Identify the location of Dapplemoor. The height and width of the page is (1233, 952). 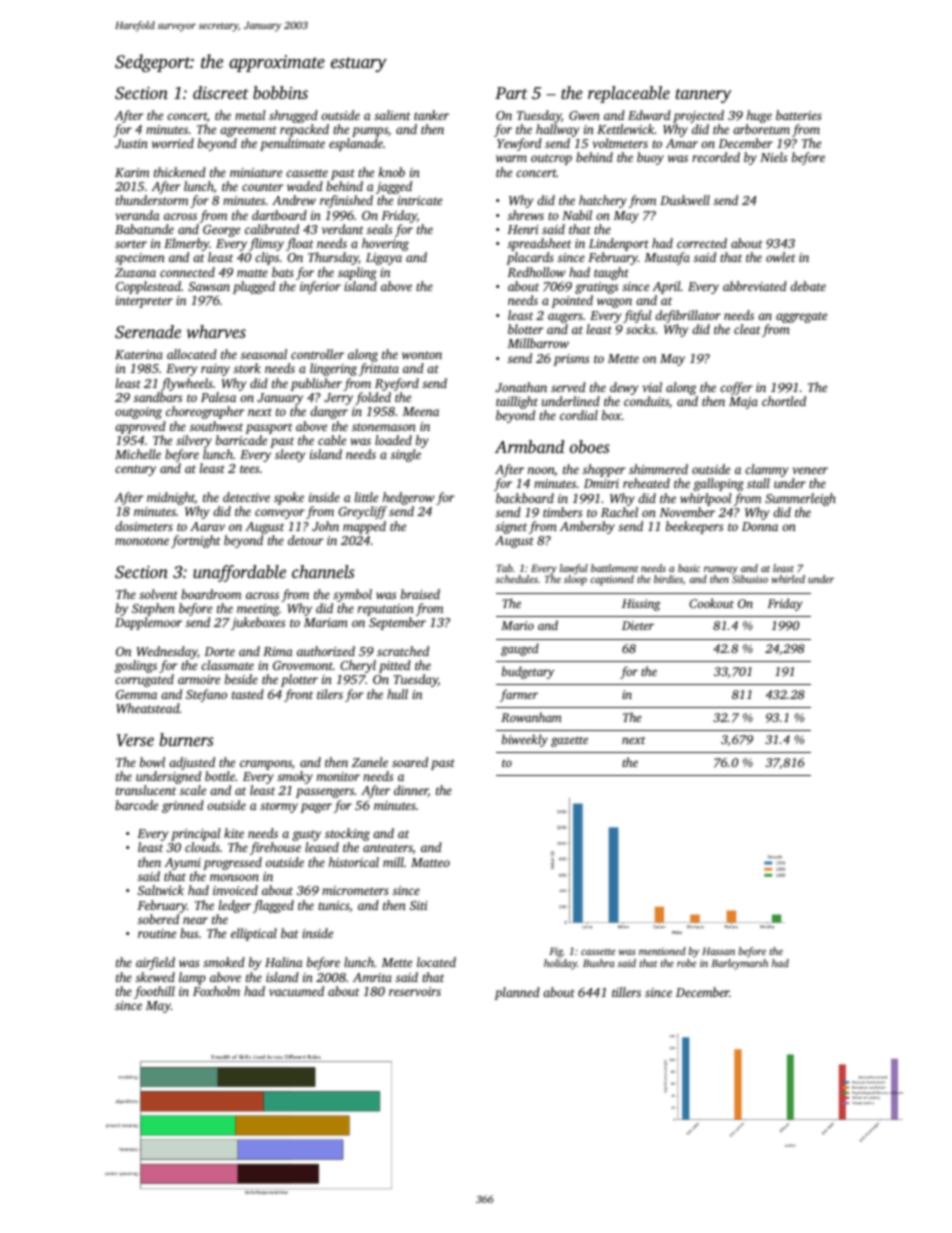
(148, 623).
